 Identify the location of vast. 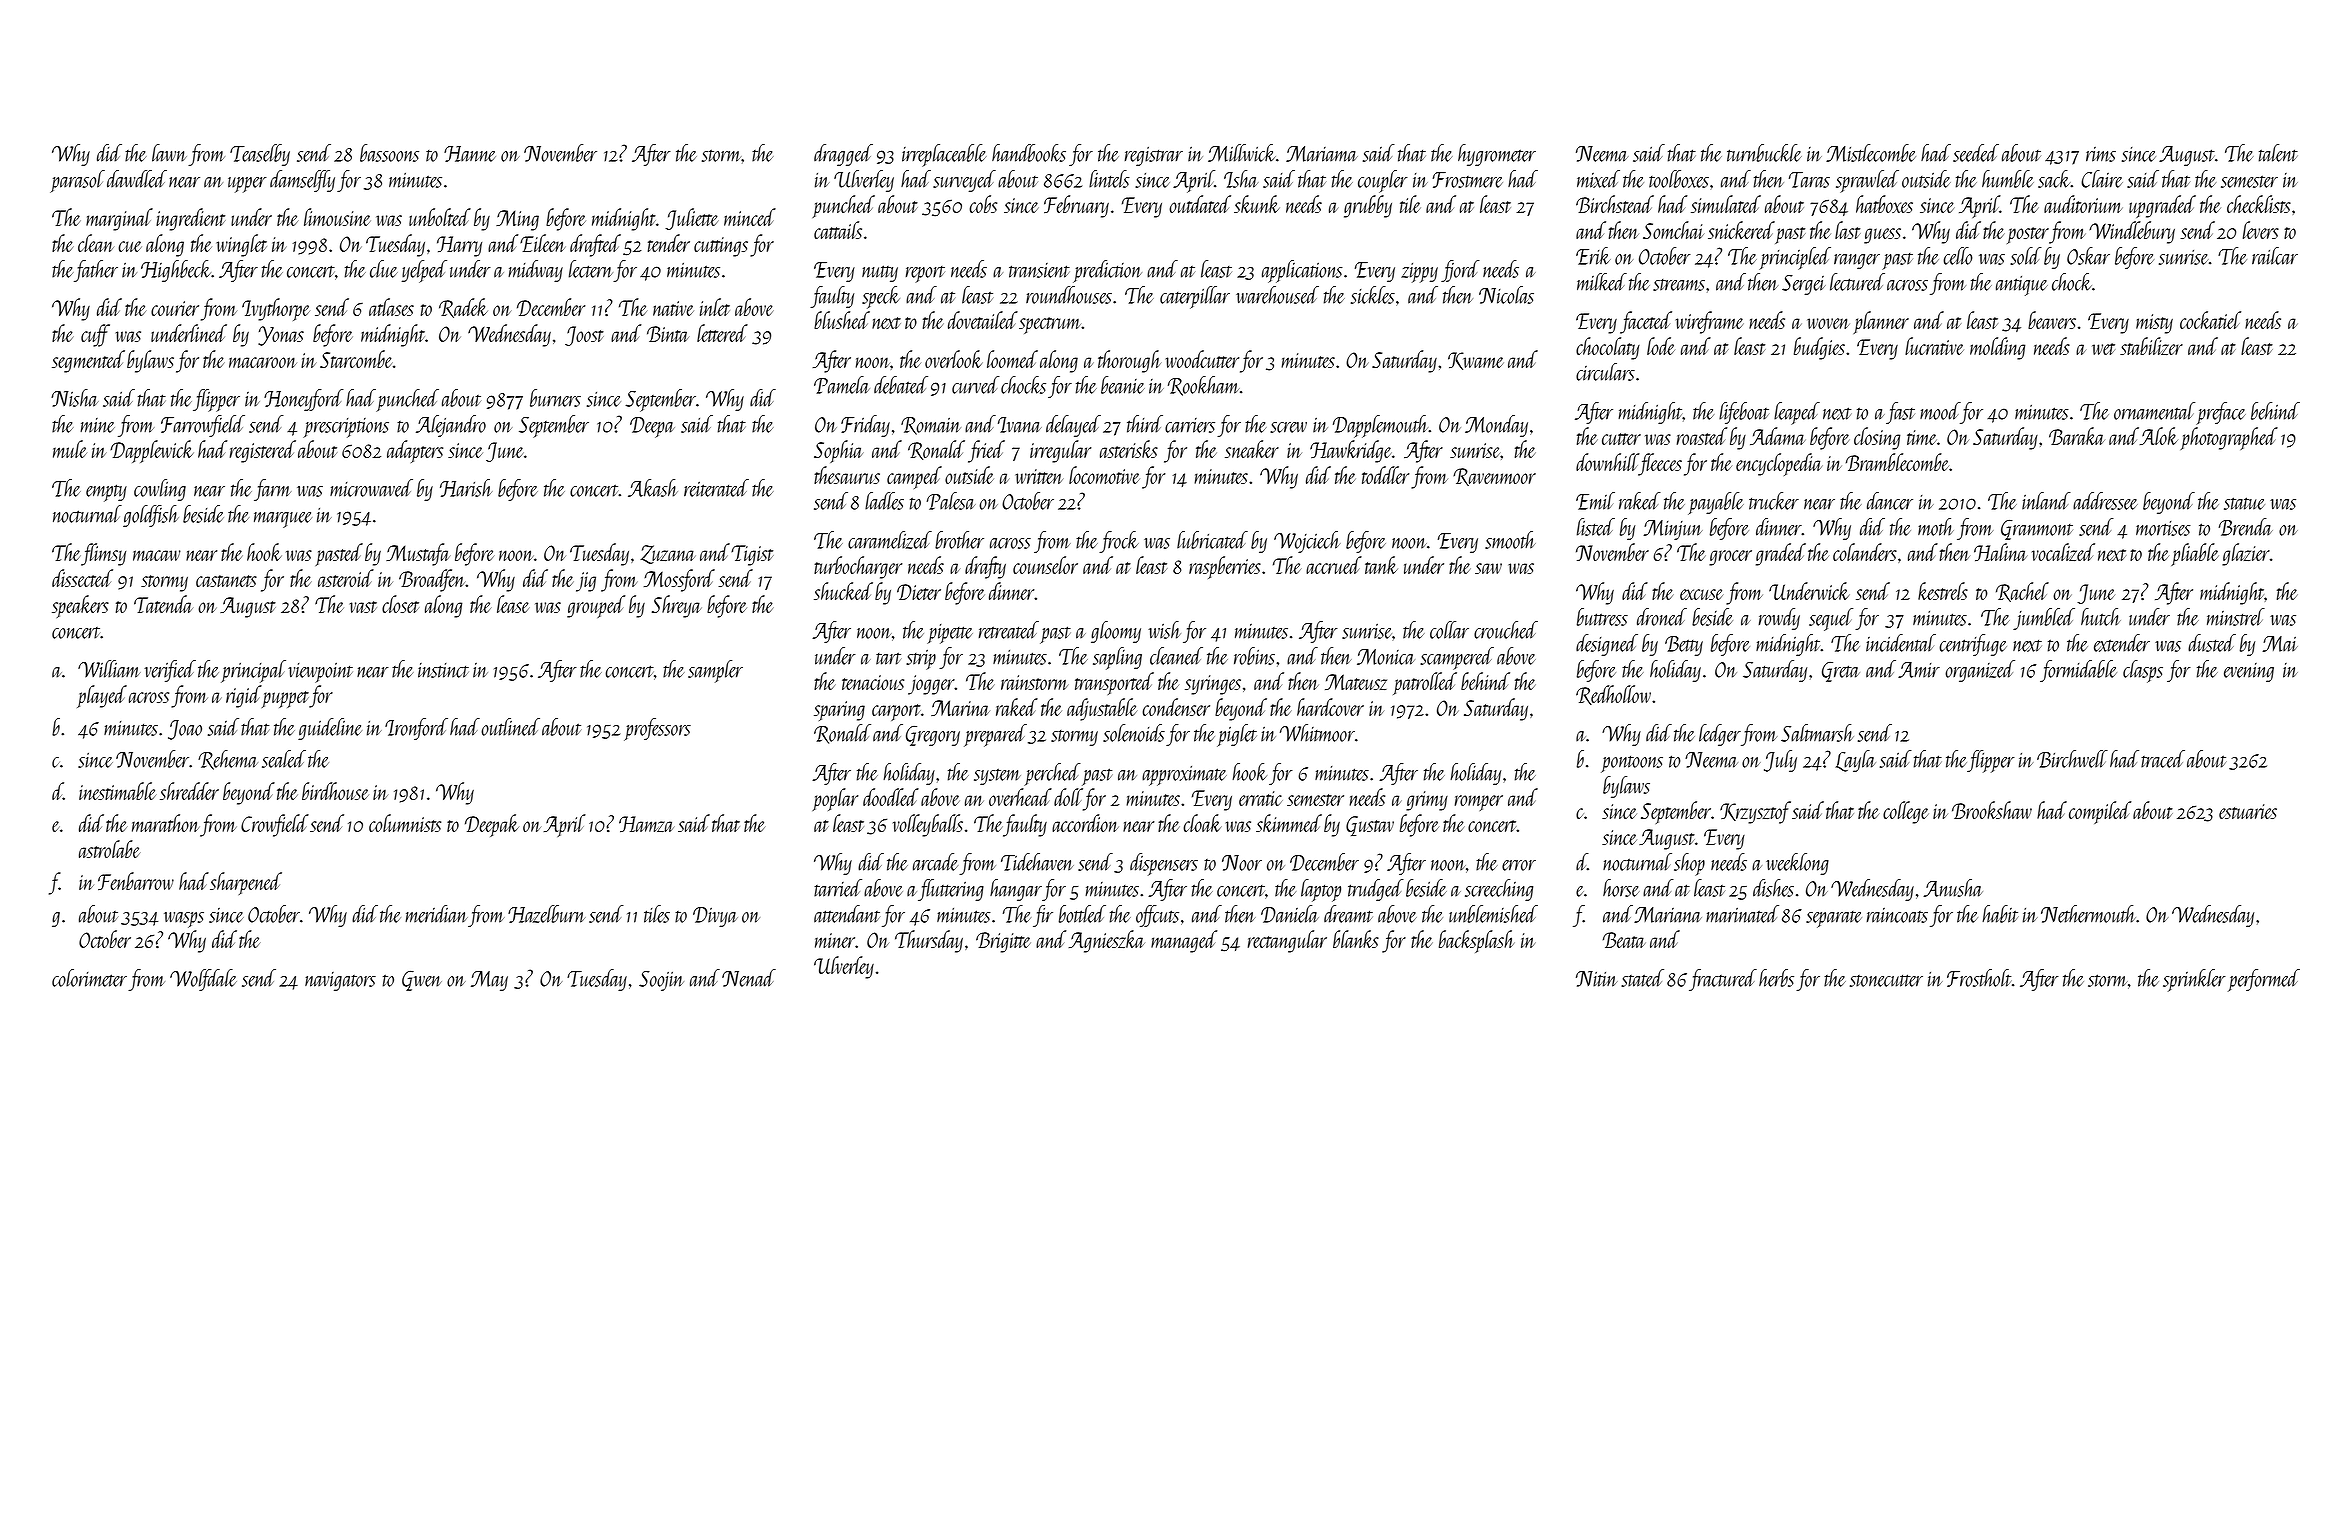
(363, 607).
